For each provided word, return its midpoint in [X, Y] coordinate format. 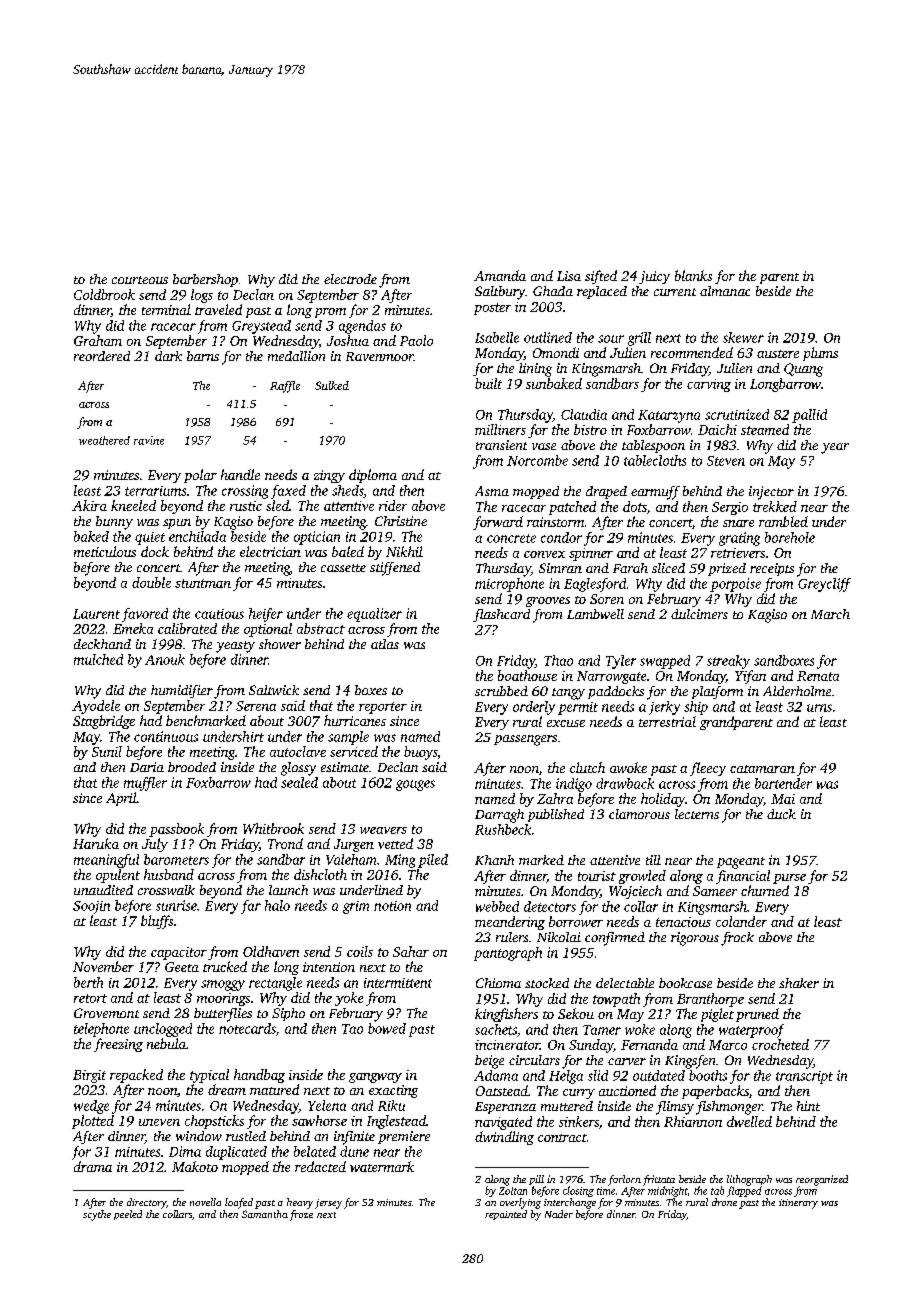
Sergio [730, 508]
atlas [385, 644]
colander [741, 921]
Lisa [569, 276]
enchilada [197, 536]
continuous [166, 736]
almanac [725, 291]
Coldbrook [104, 294]
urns [819, 708]
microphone [509, 585]
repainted [506, 1215]
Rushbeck [503, 829]
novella [205, 1202]
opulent [118, 876]
